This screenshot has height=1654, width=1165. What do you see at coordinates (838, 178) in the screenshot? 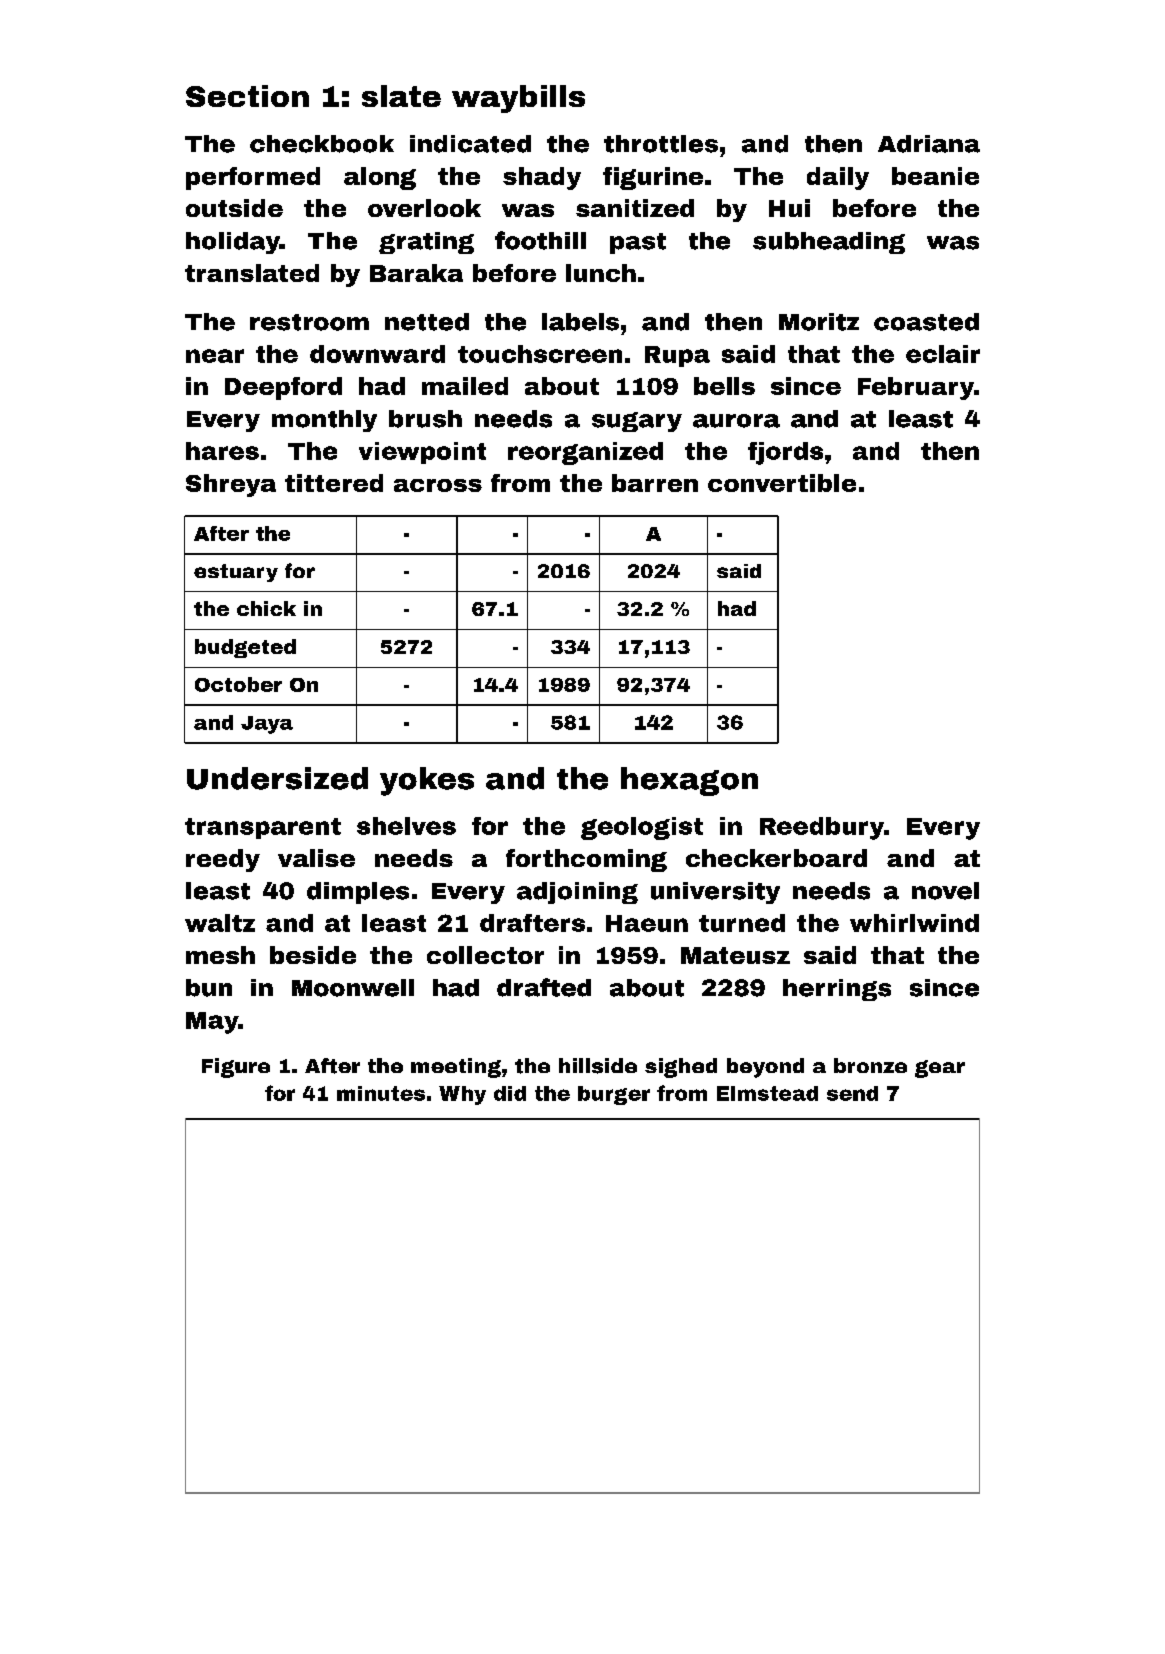
I see `daily` at bounding box center [838, 178].
